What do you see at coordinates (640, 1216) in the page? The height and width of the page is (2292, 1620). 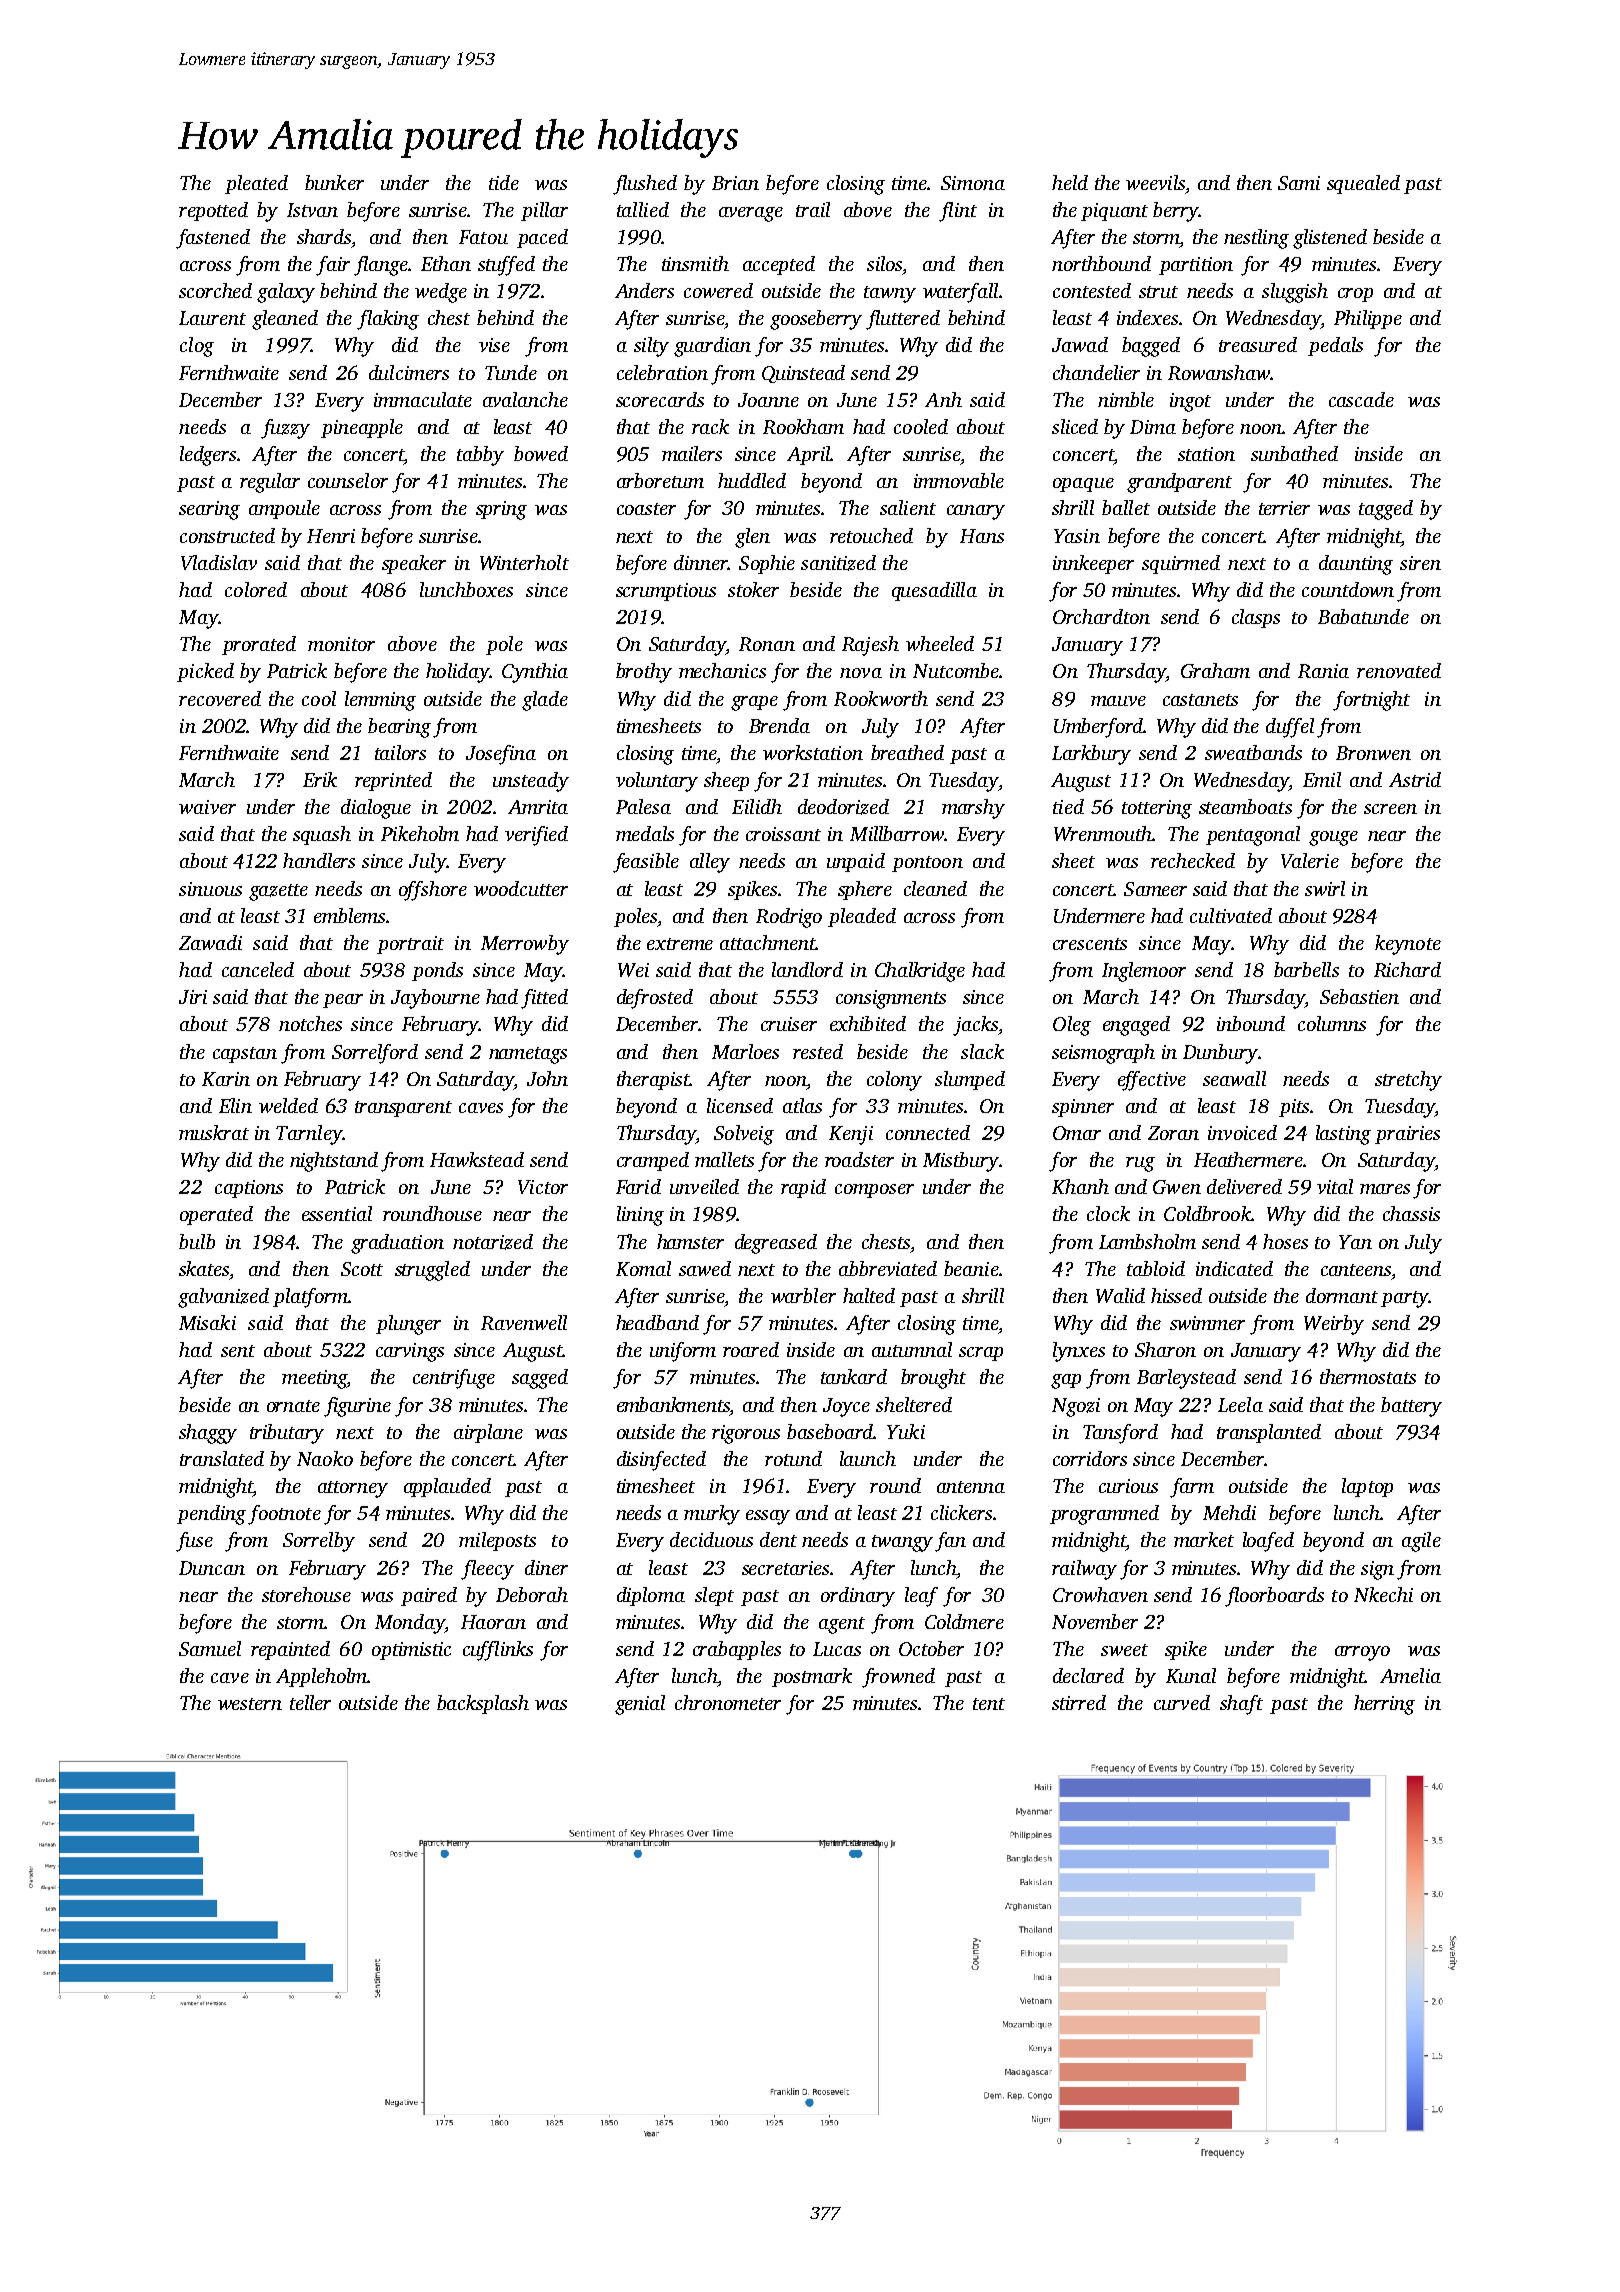 I see `lining` at bounding box center [640, 1216].
